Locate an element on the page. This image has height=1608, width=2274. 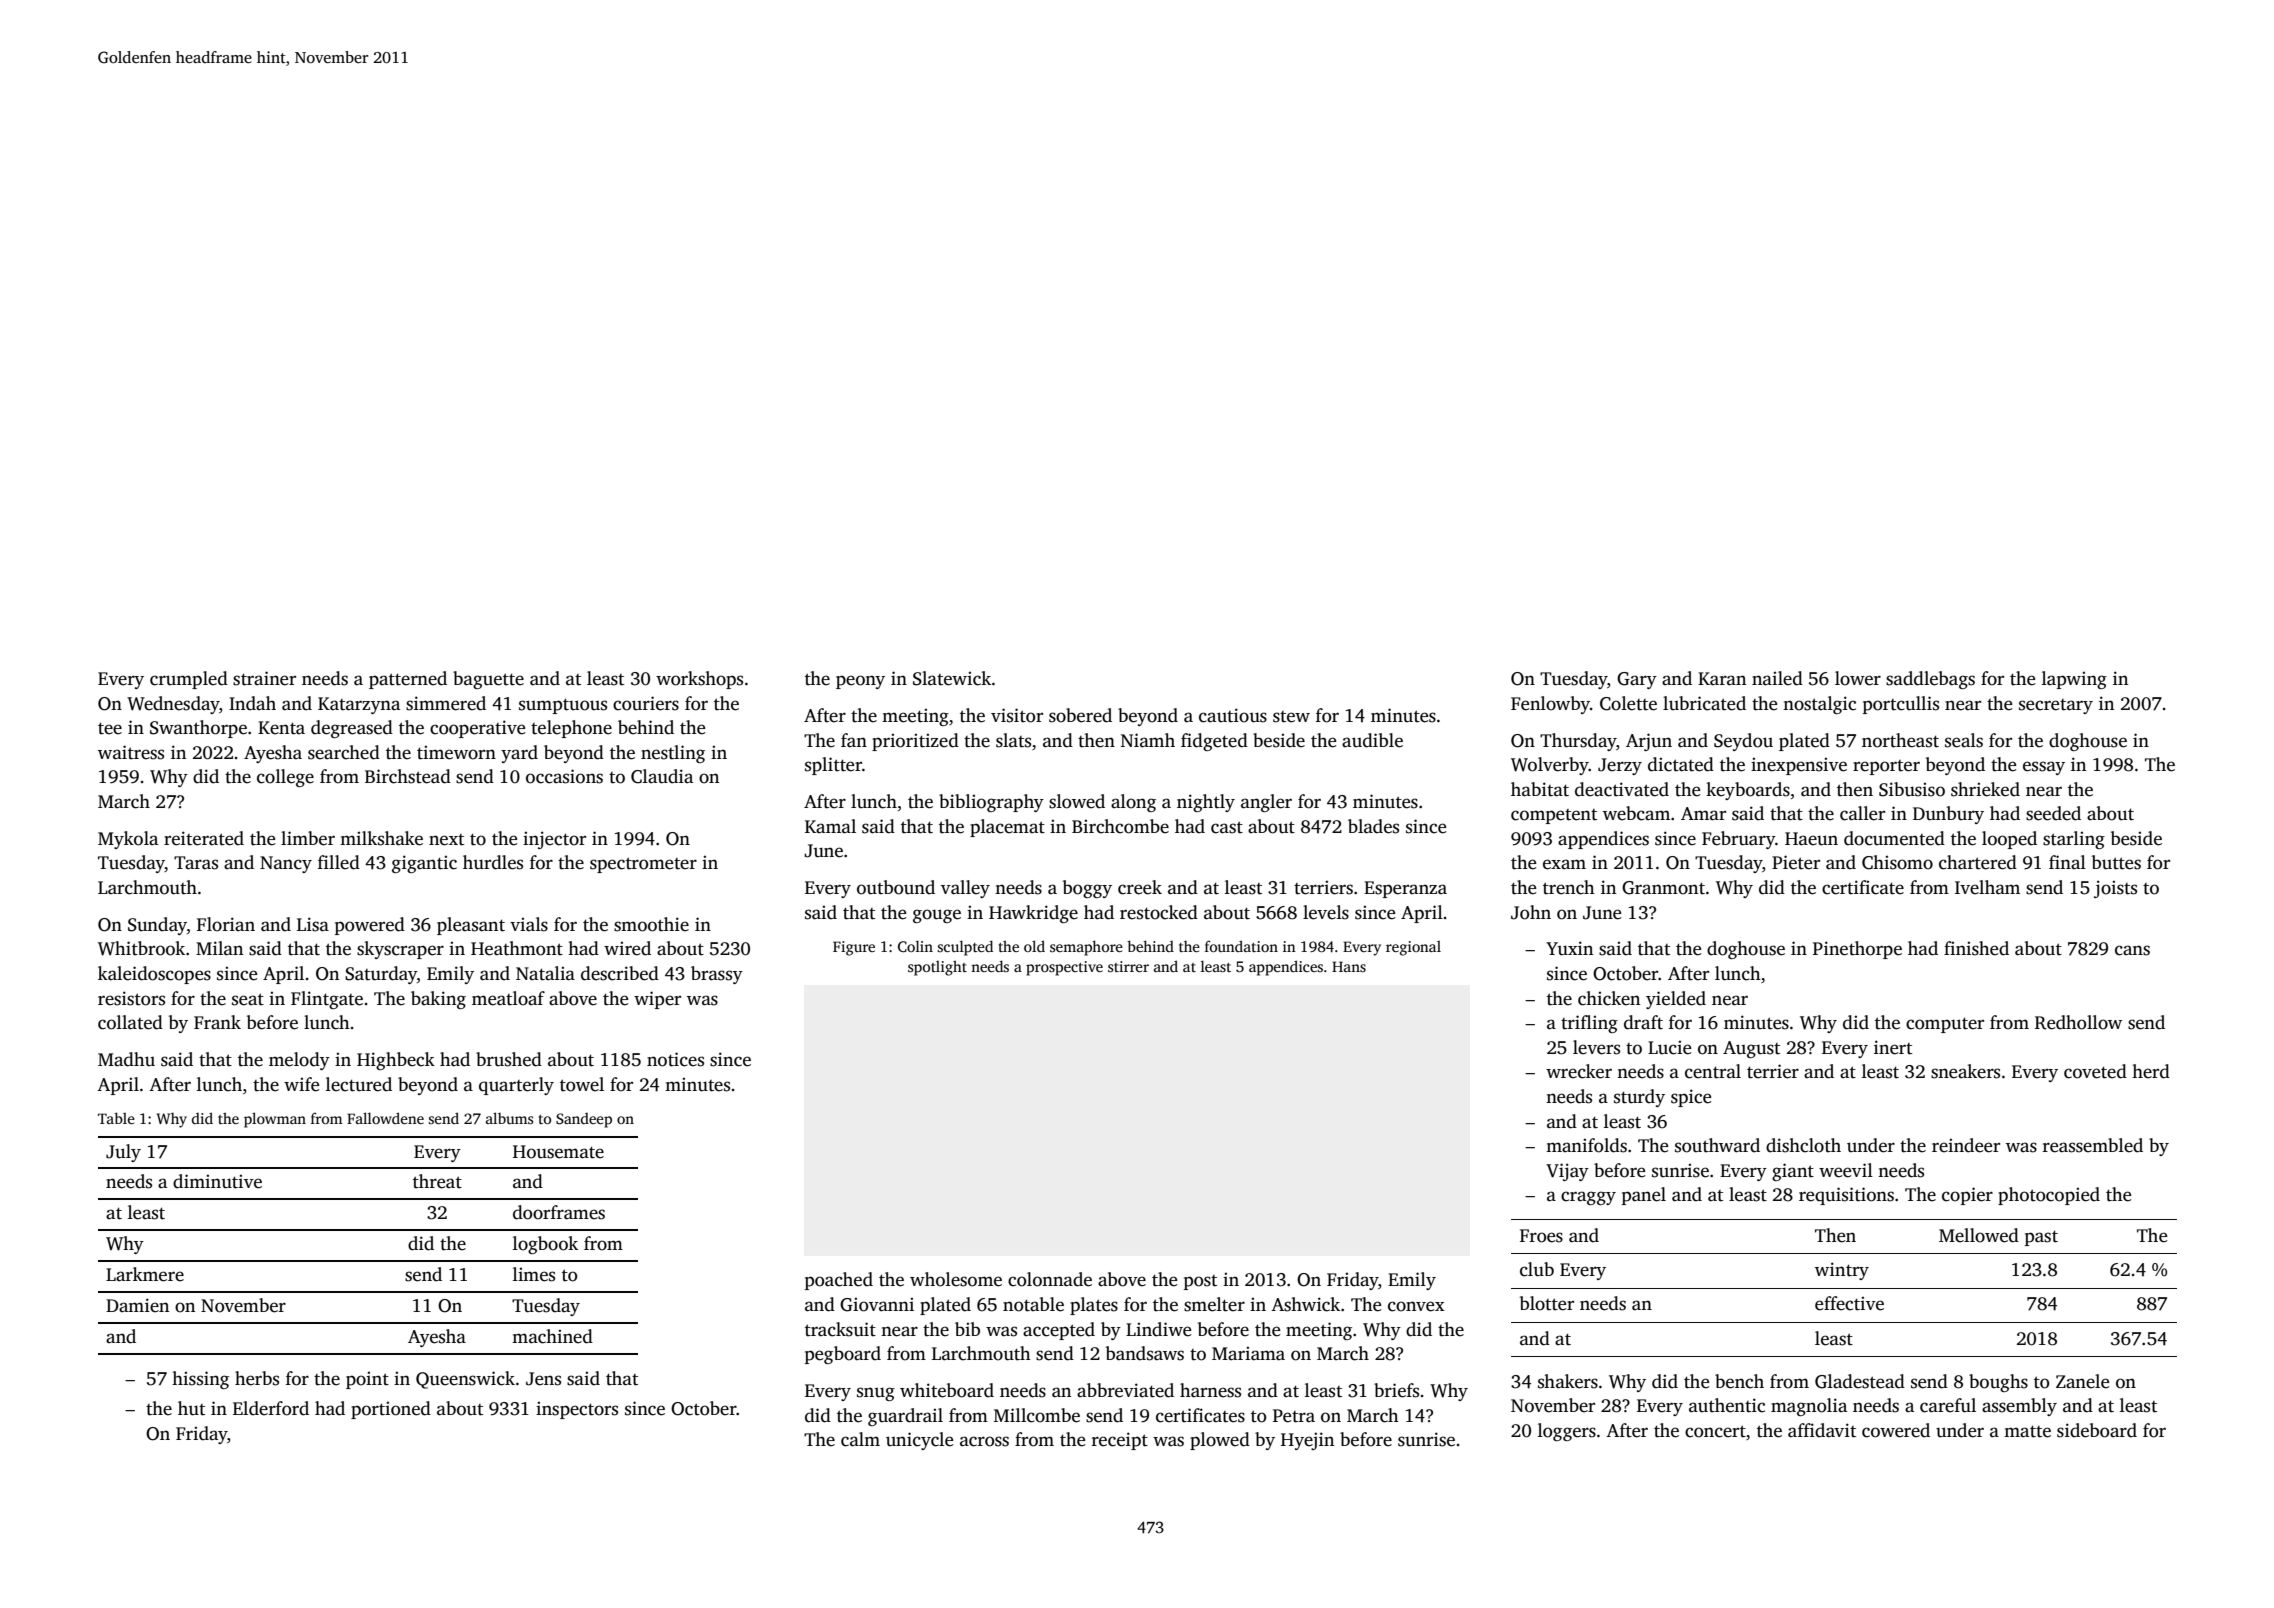
Elderford is located at coordinates (271, 1408).
